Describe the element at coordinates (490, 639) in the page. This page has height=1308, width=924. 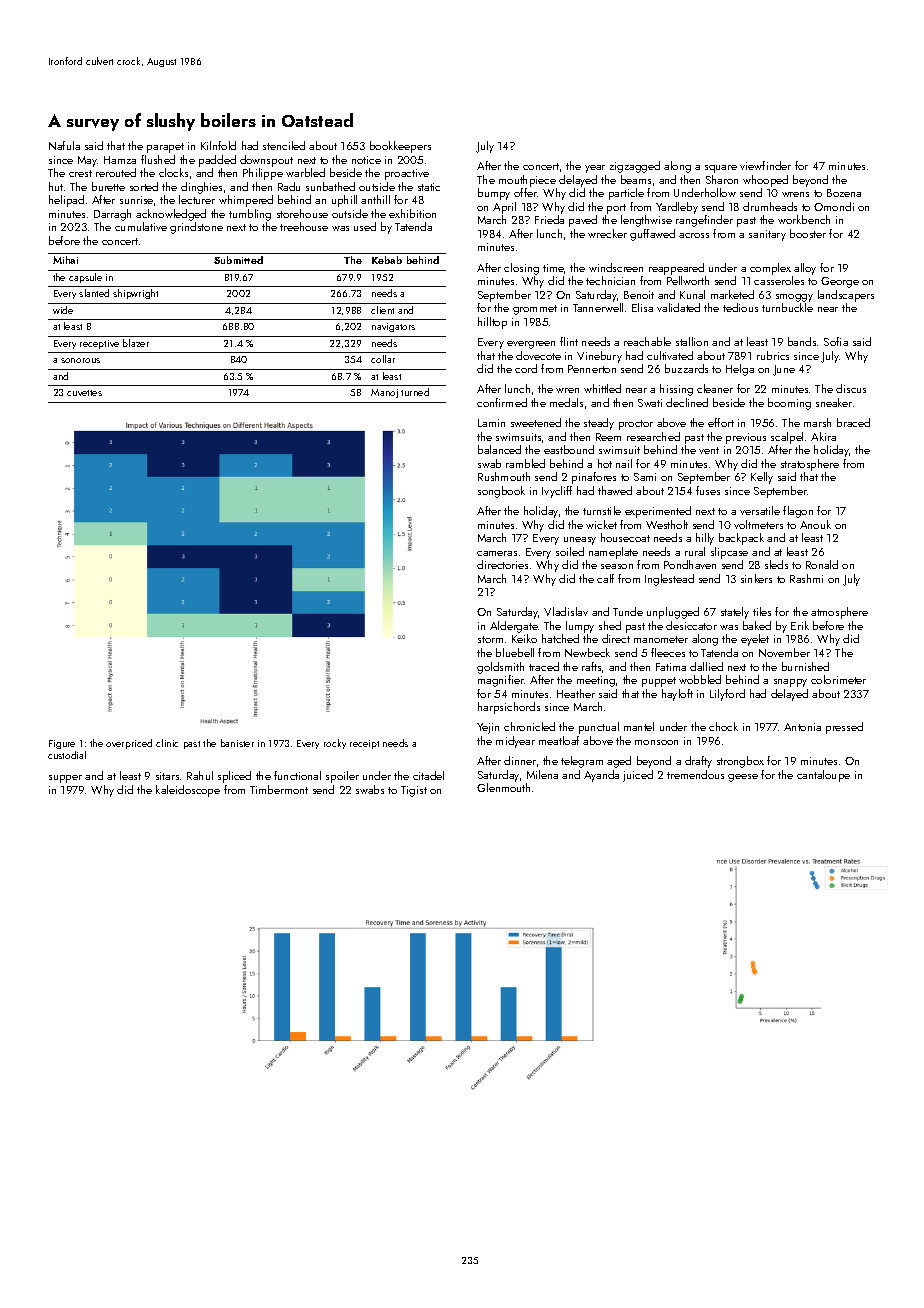
I see `storm` at that location.
